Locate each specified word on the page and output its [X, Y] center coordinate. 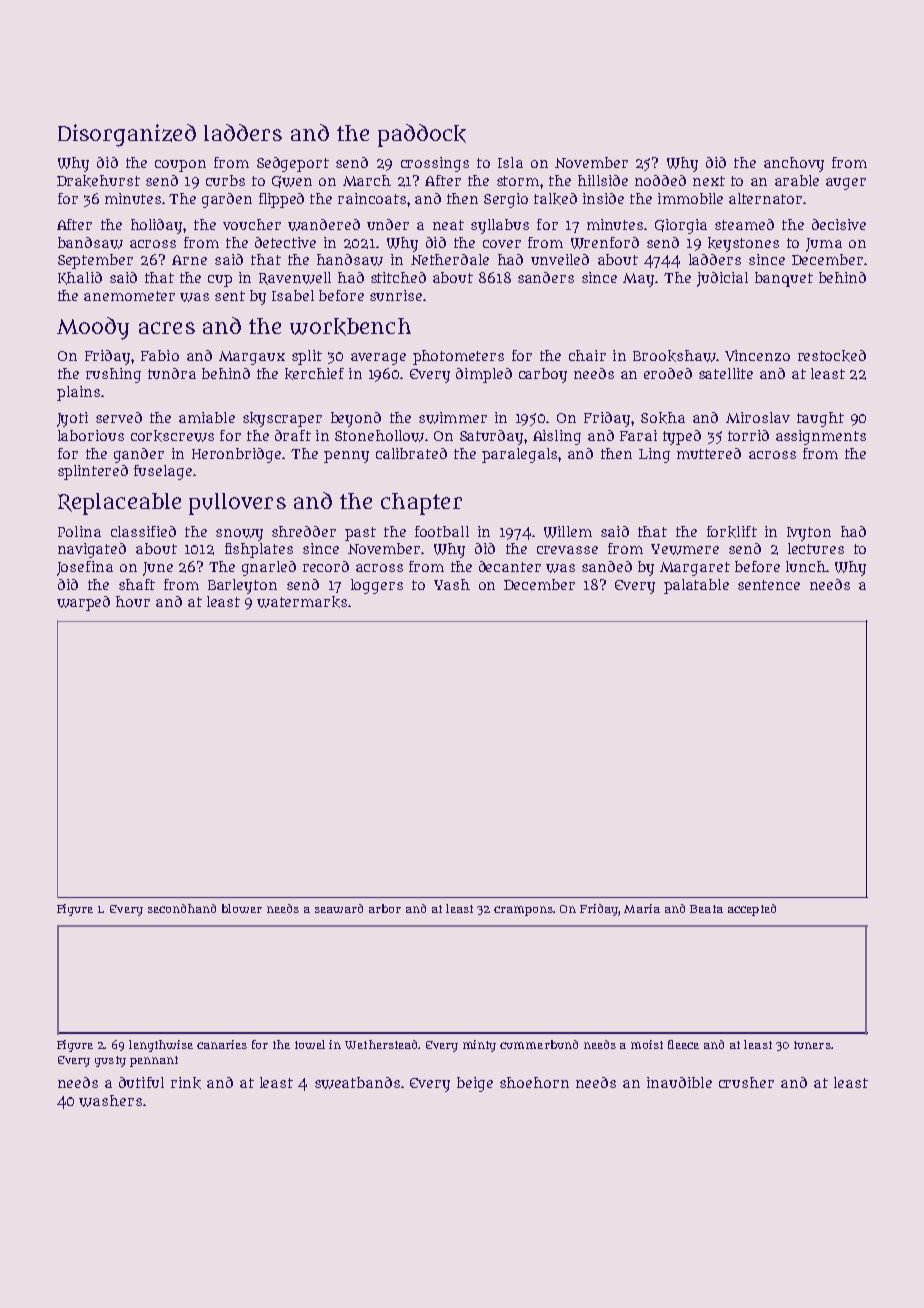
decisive [839, 224]
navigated [92, 550]
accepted [752, 910]
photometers [458, 357]
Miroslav [758, 417]
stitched [398, 277]
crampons [524, 911]
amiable [207, 417]
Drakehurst [98, 181]
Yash [452, 584]
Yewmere [685, 549]
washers [110, 1101]
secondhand [182, 908]
